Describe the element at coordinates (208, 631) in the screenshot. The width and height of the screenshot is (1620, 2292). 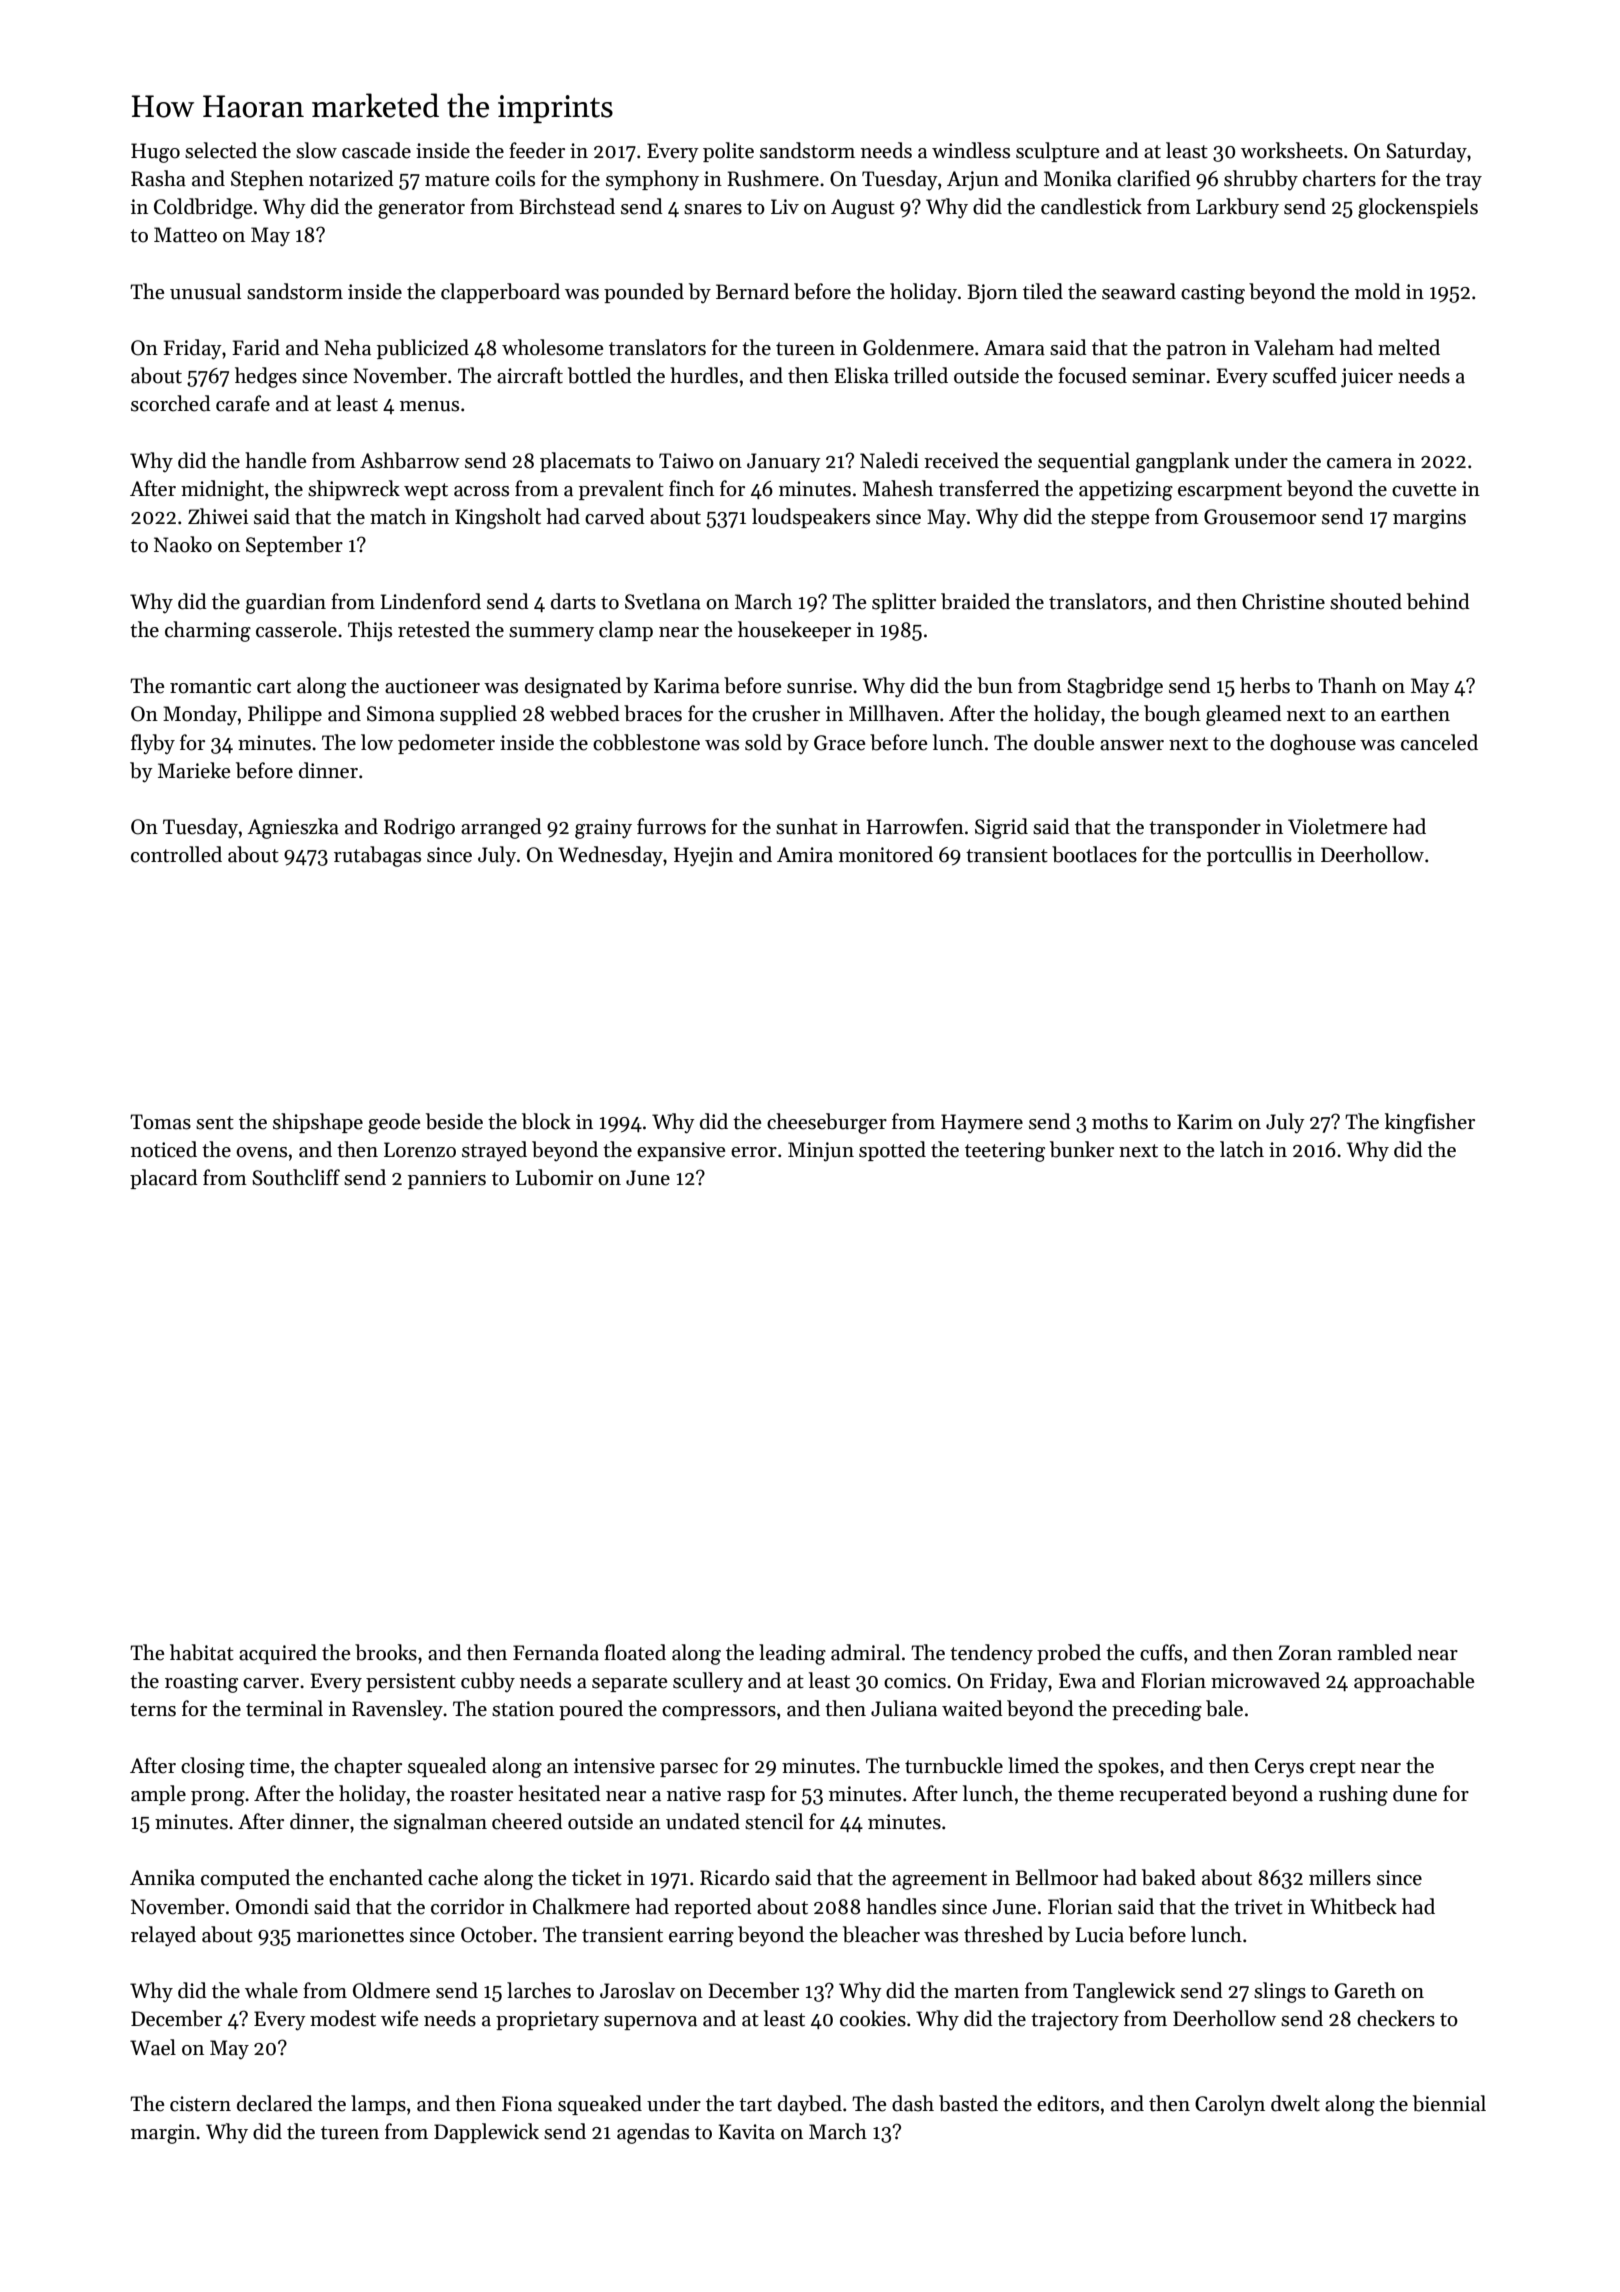
I see `charming` at that location.
